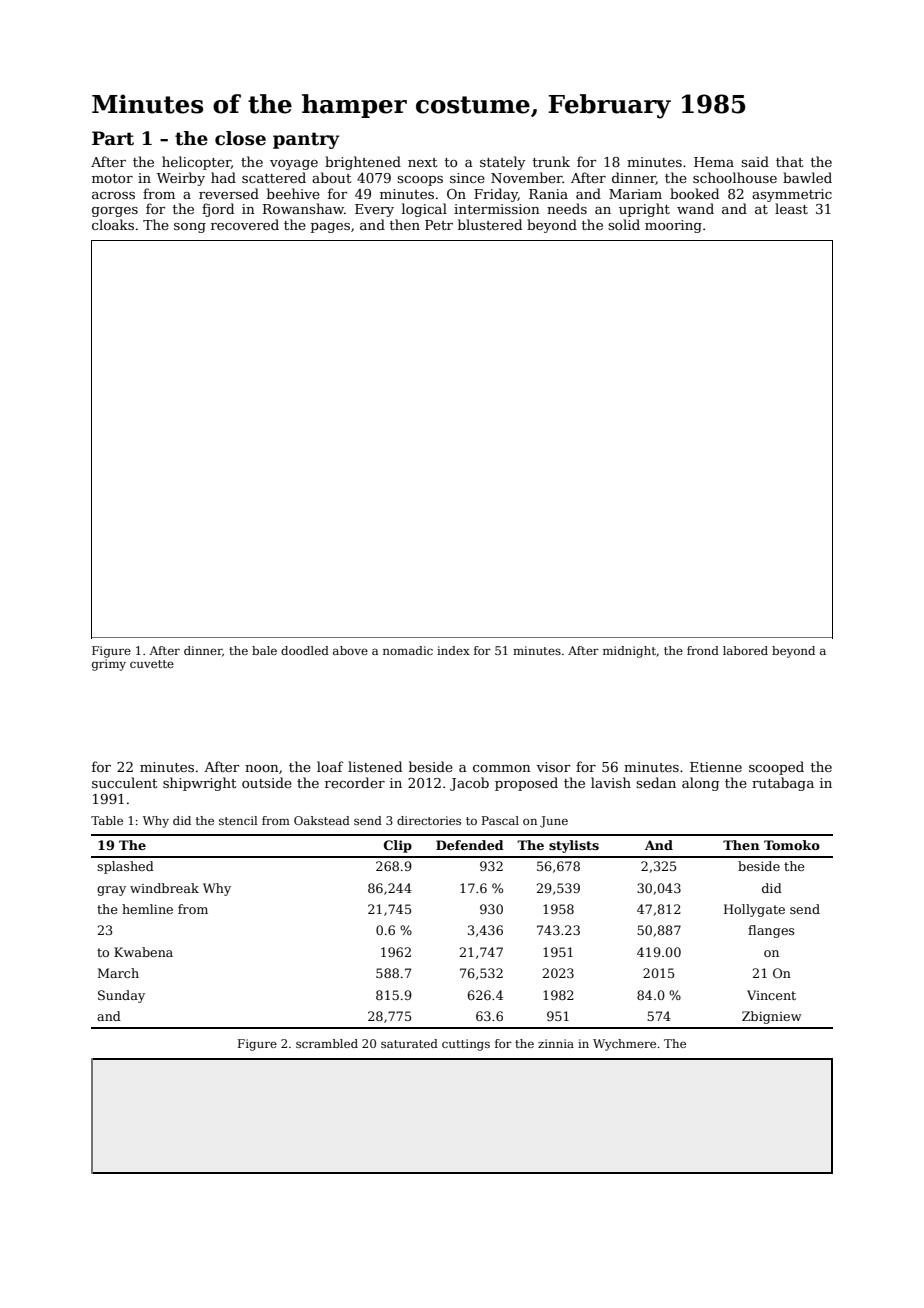  I want to click on Part, so click(113, 138).
